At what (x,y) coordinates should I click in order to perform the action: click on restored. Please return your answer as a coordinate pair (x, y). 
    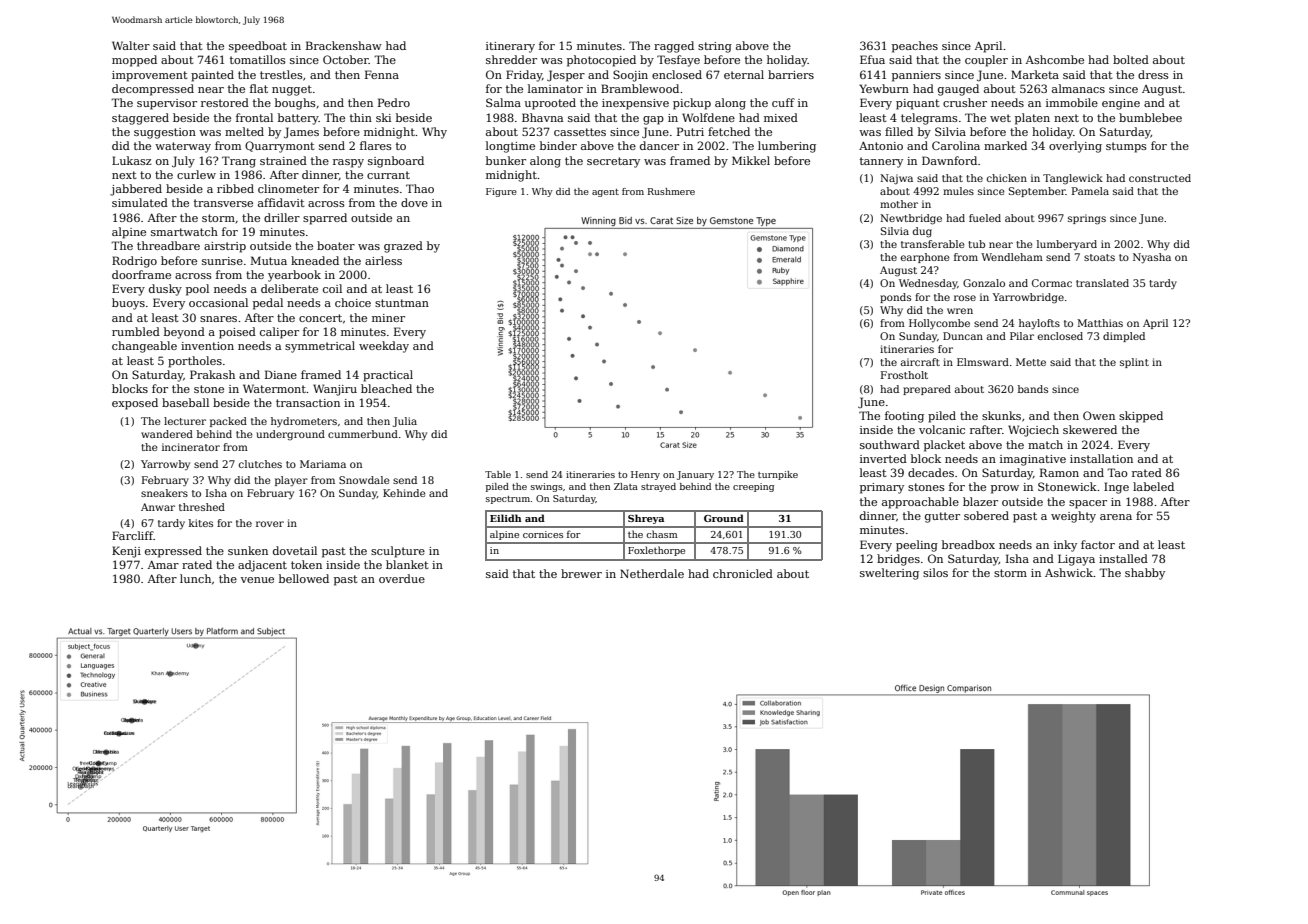
    Looking at the image, I should click on (225, 102).
